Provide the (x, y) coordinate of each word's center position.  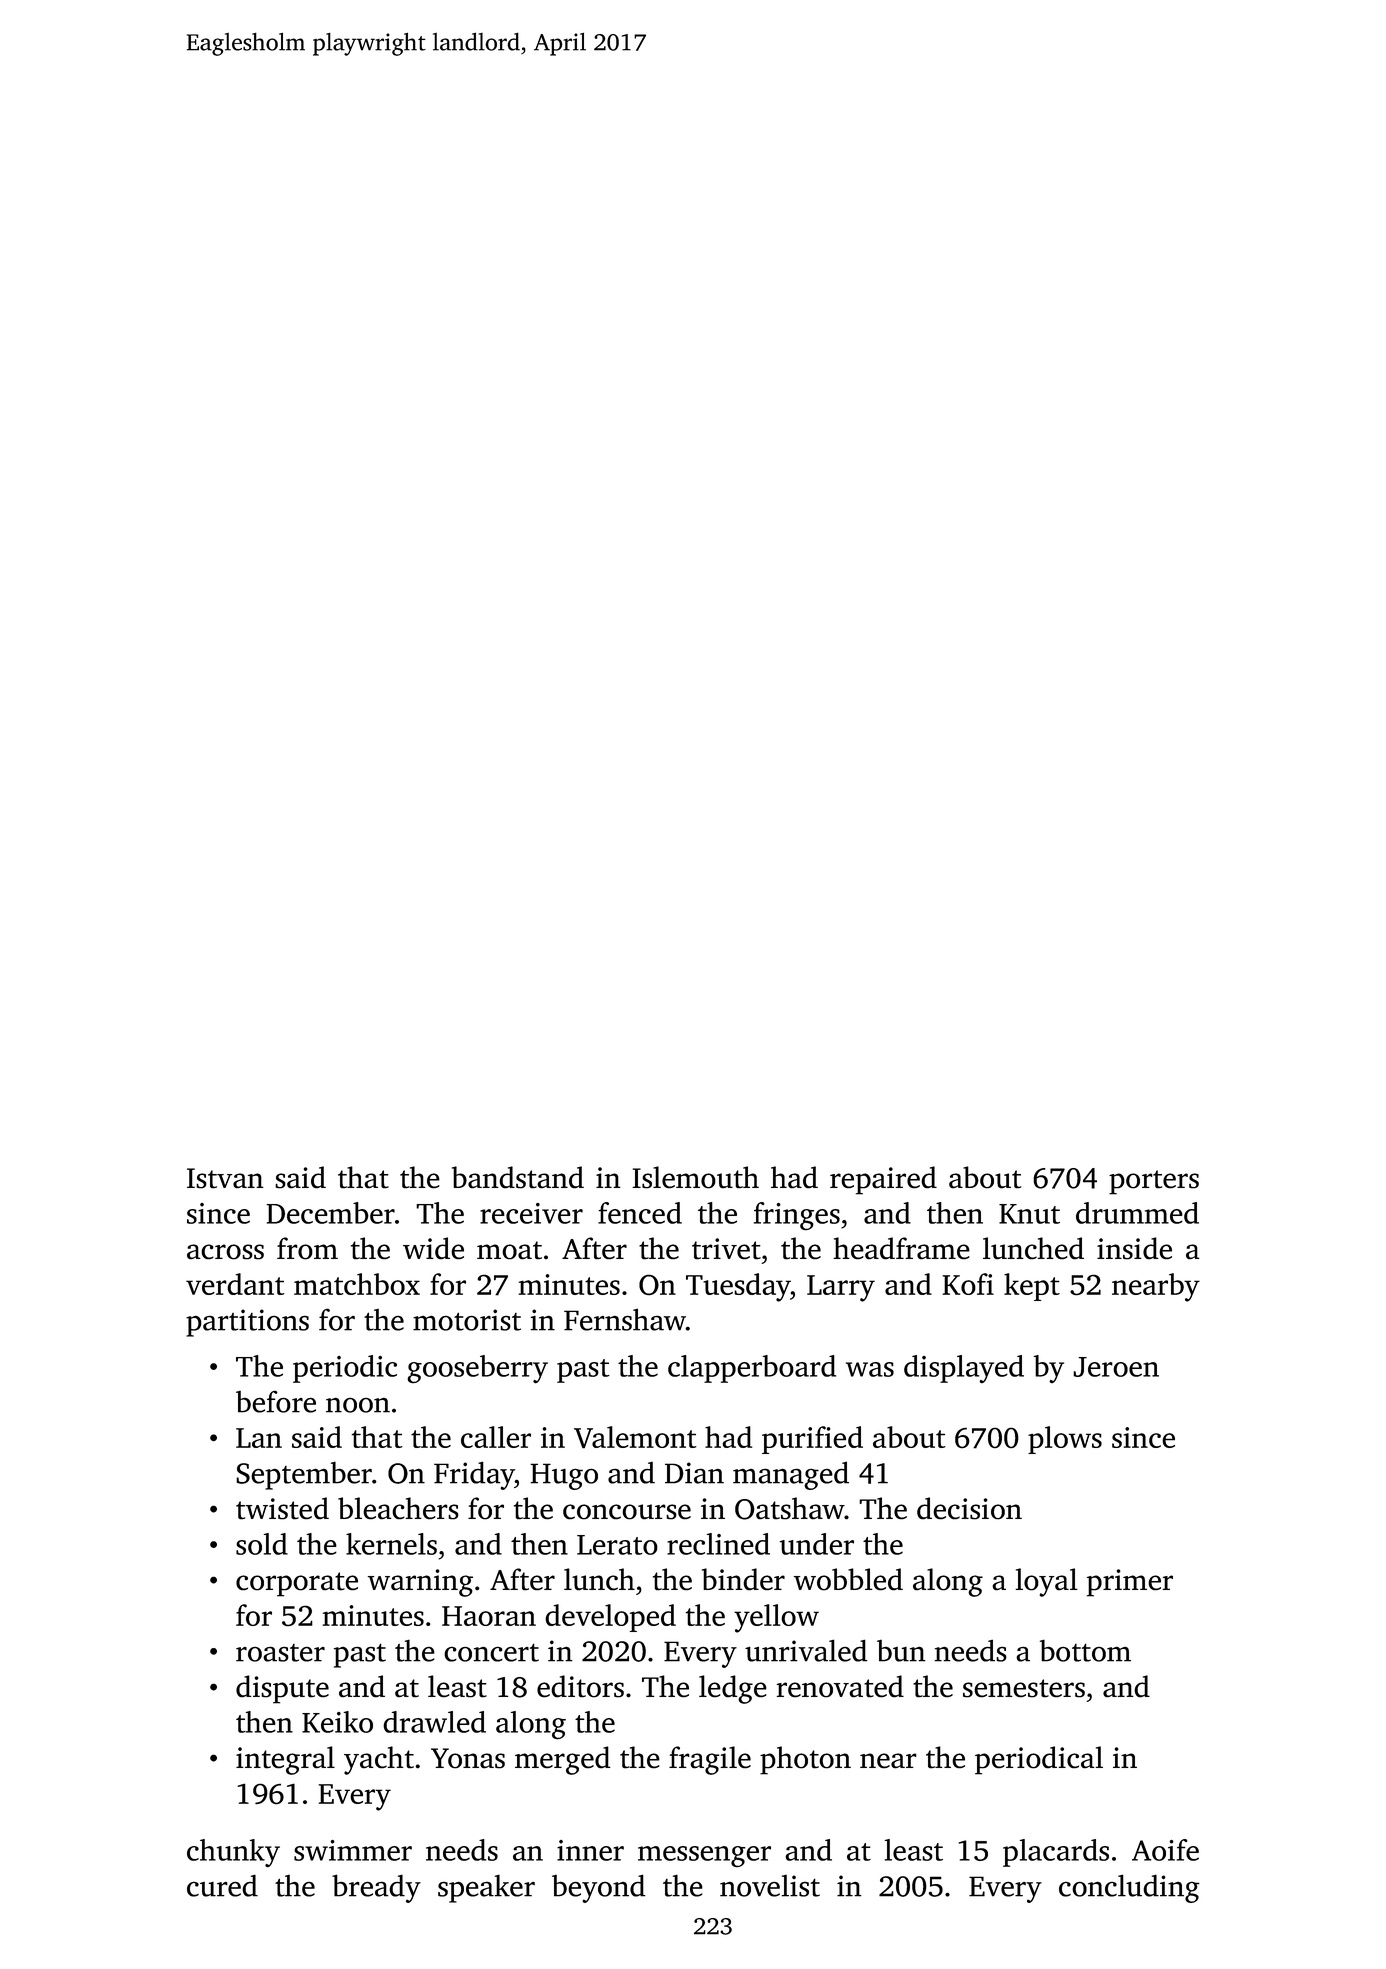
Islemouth (695, 1177)
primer (1130, 1583)
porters (1154, 1182)
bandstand (518, 1177)
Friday (474, 1475)
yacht (379, 1760)
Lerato (617, 1545)
